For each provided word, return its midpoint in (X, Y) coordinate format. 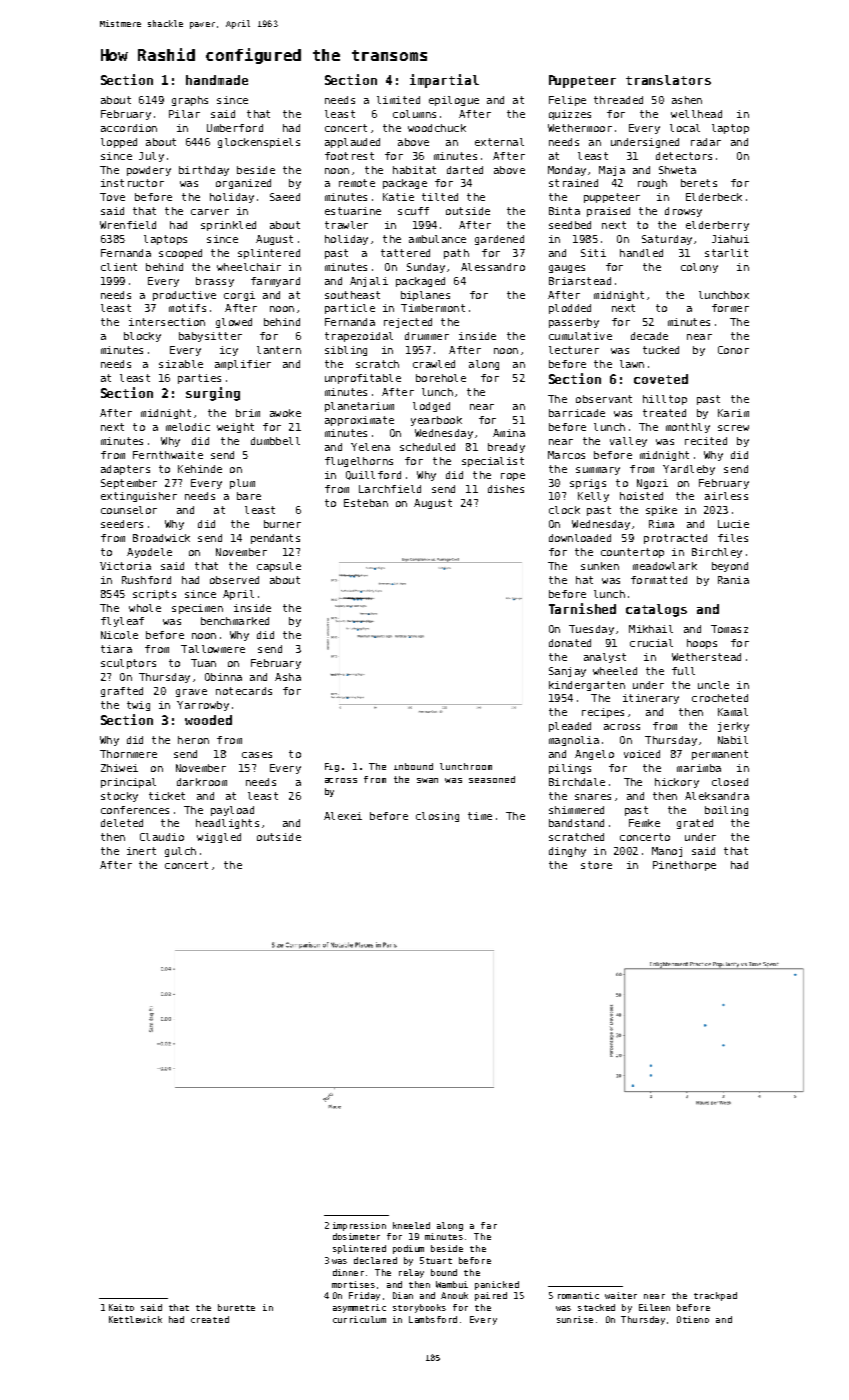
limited (398, 100)
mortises (353, 1284)
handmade (217, 80)
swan (427, 780)
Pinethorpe (684, 866)
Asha (288, 677)
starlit (726, 253)
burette (236, 1307)
